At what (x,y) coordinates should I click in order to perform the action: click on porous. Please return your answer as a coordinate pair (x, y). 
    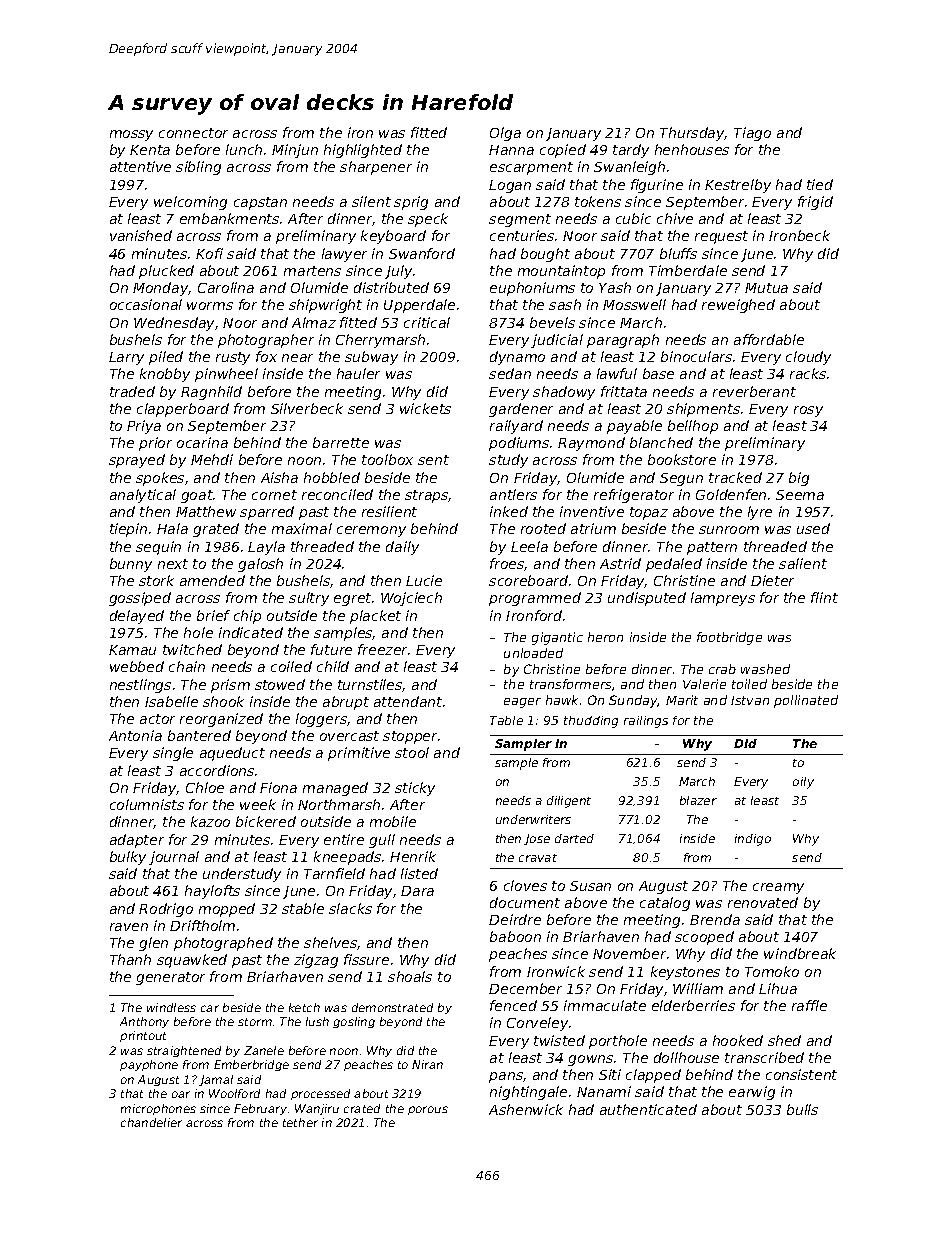
    Looking at the image, I should click on (428, 1110).
